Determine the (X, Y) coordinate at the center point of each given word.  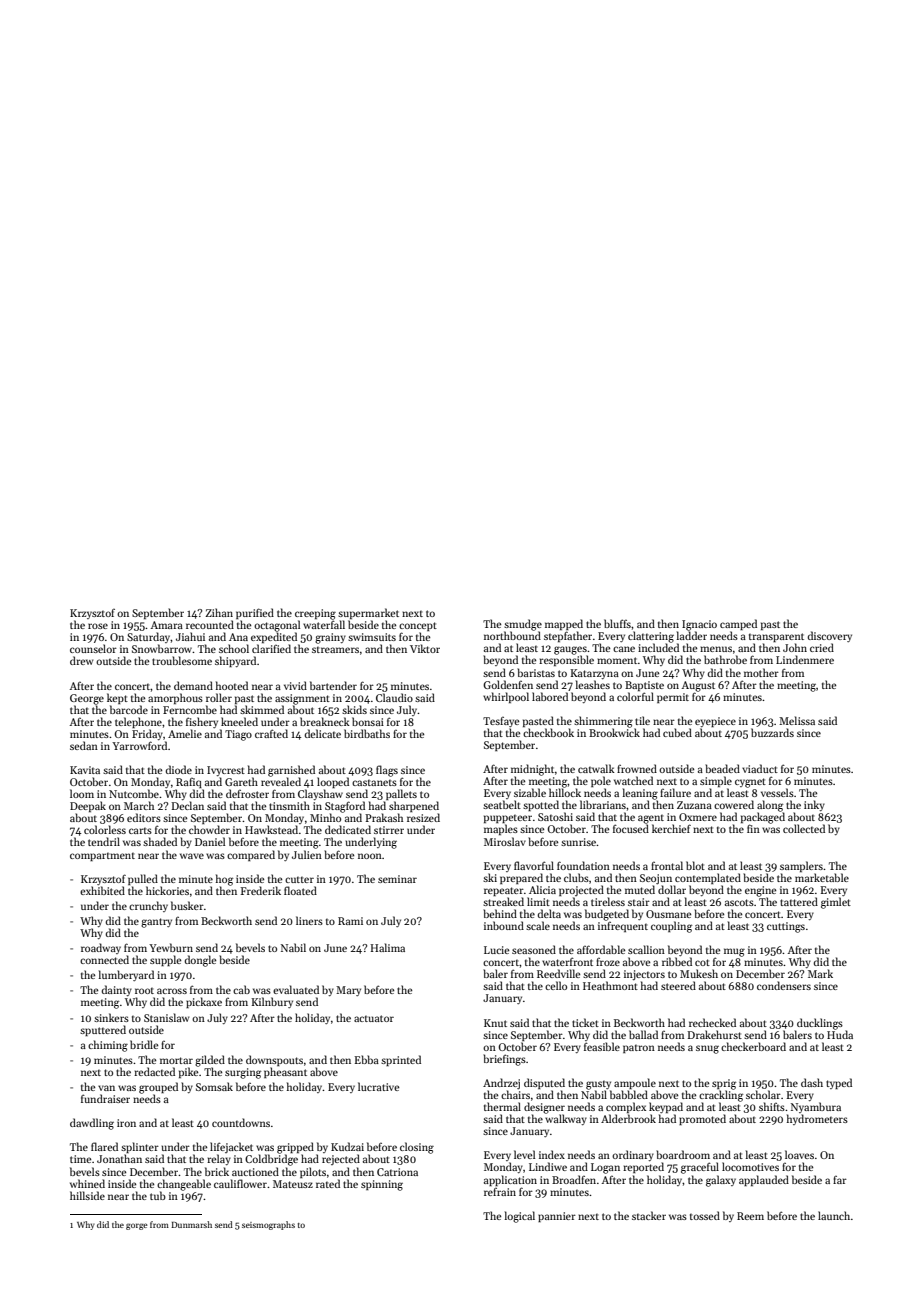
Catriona (397, 1172)
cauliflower (240, 1183)
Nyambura (816, 1107)
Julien (307, 854)
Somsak (214, 1086)
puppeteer (508, 818)
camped (738, 624)
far (840, 1180)
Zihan (219, 612)
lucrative (378, 1086)
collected (804, 828)
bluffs (617, 623)
